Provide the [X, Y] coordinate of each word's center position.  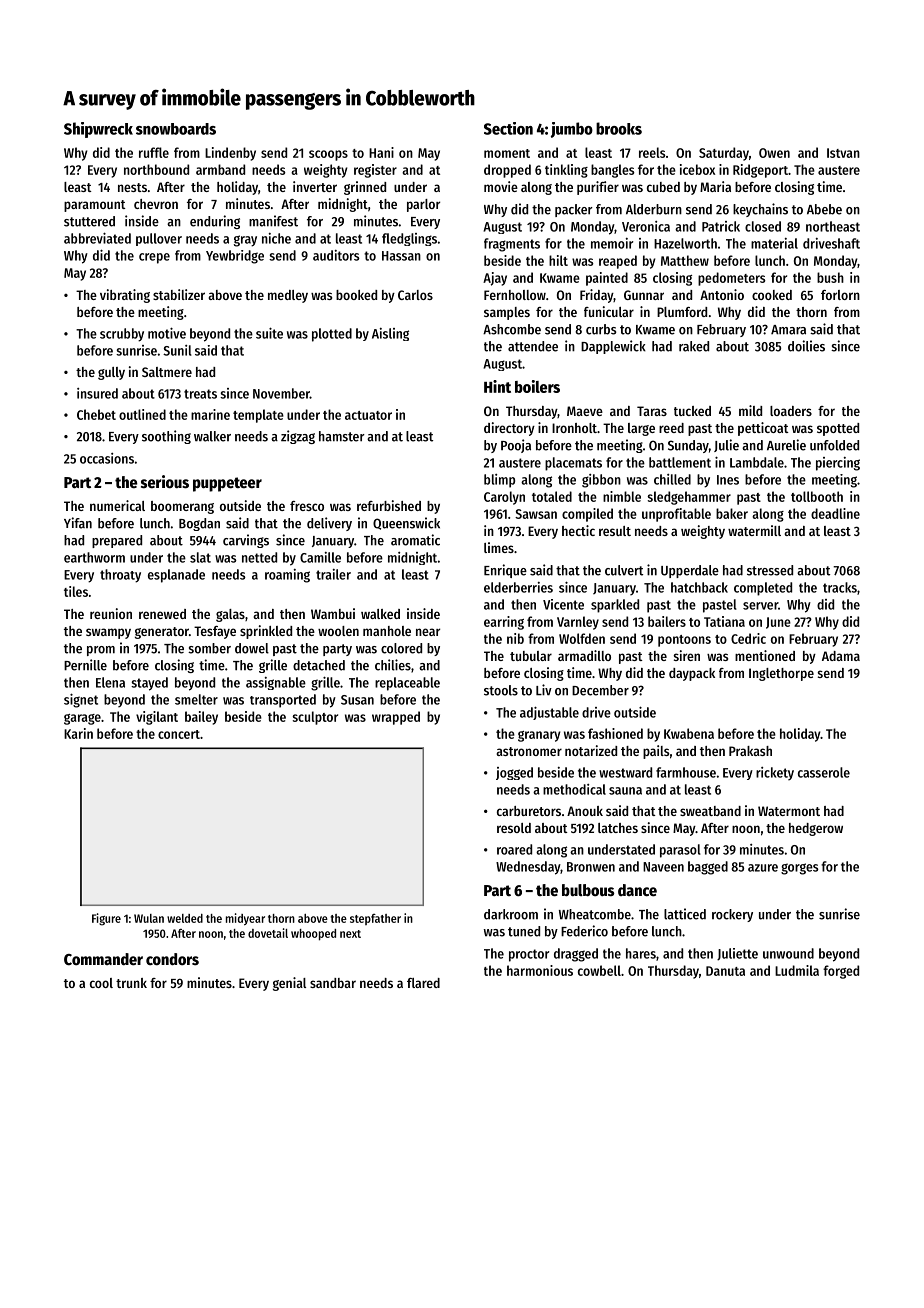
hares [641, 953]
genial [289, 984]
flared [423, 983]
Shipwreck [98, 130]
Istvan [843, 153]
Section [508, 128]
